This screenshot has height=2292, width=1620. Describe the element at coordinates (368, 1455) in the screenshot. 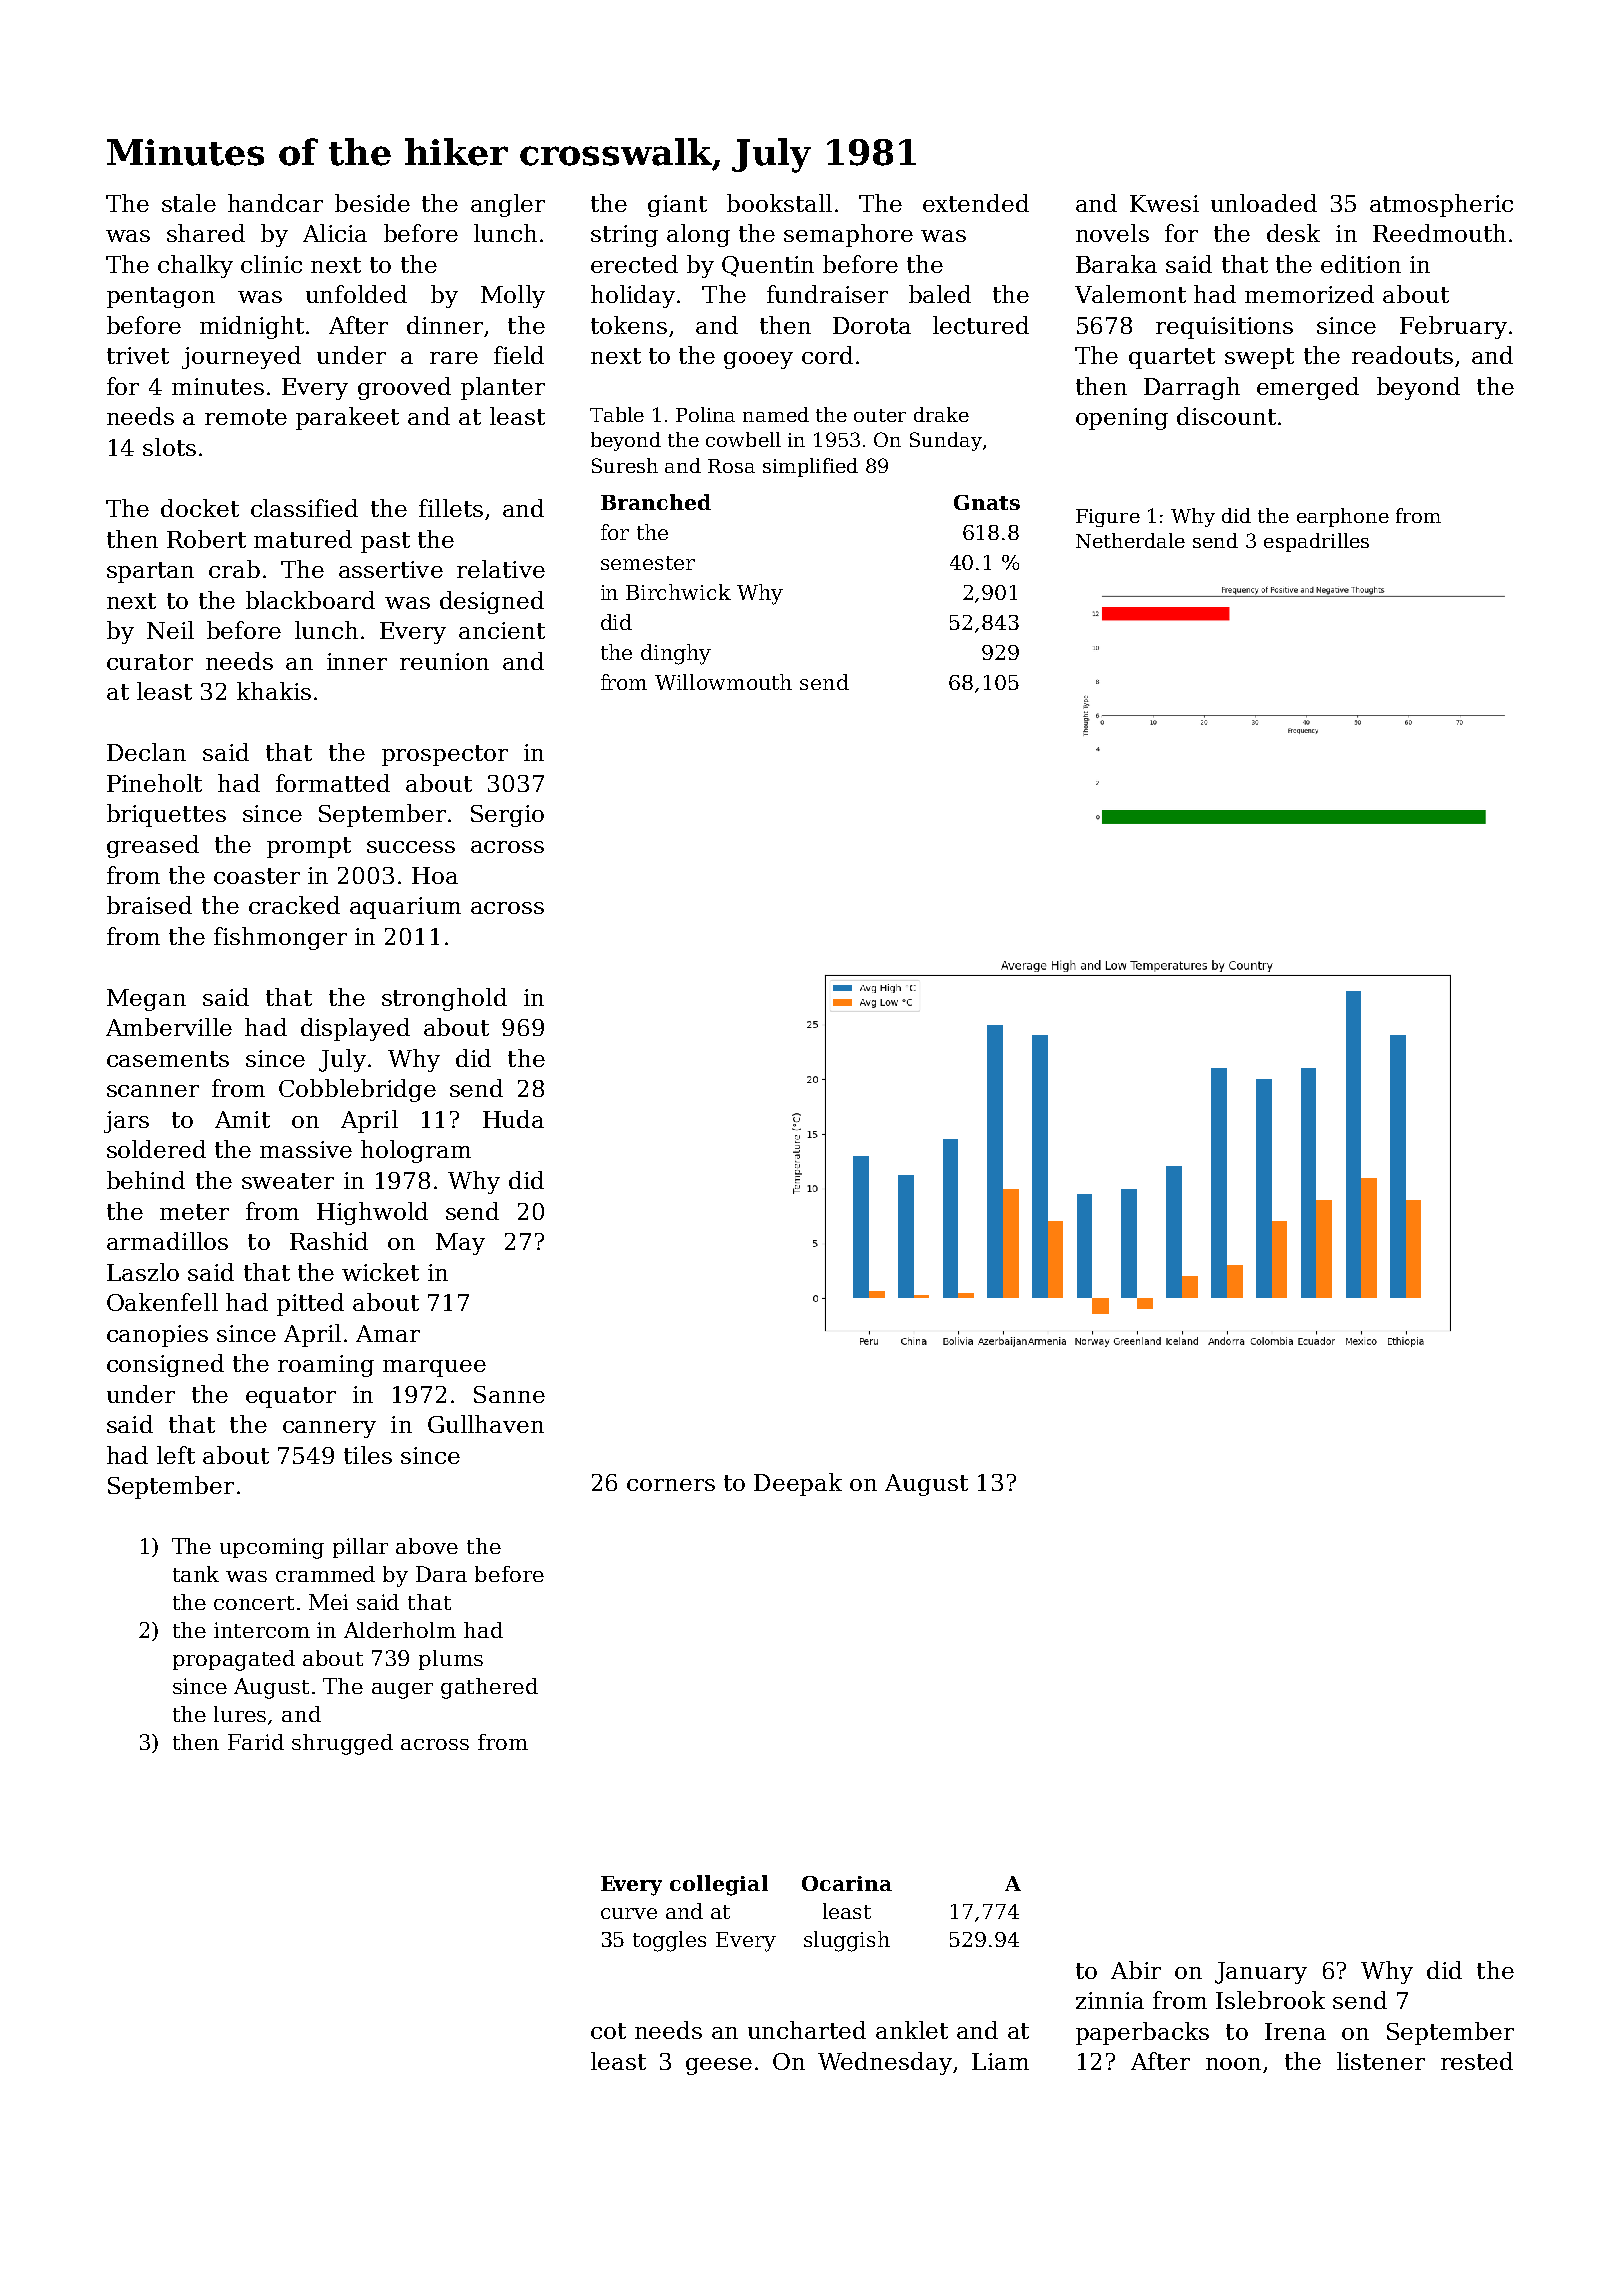

I see `tiles` at that location.
